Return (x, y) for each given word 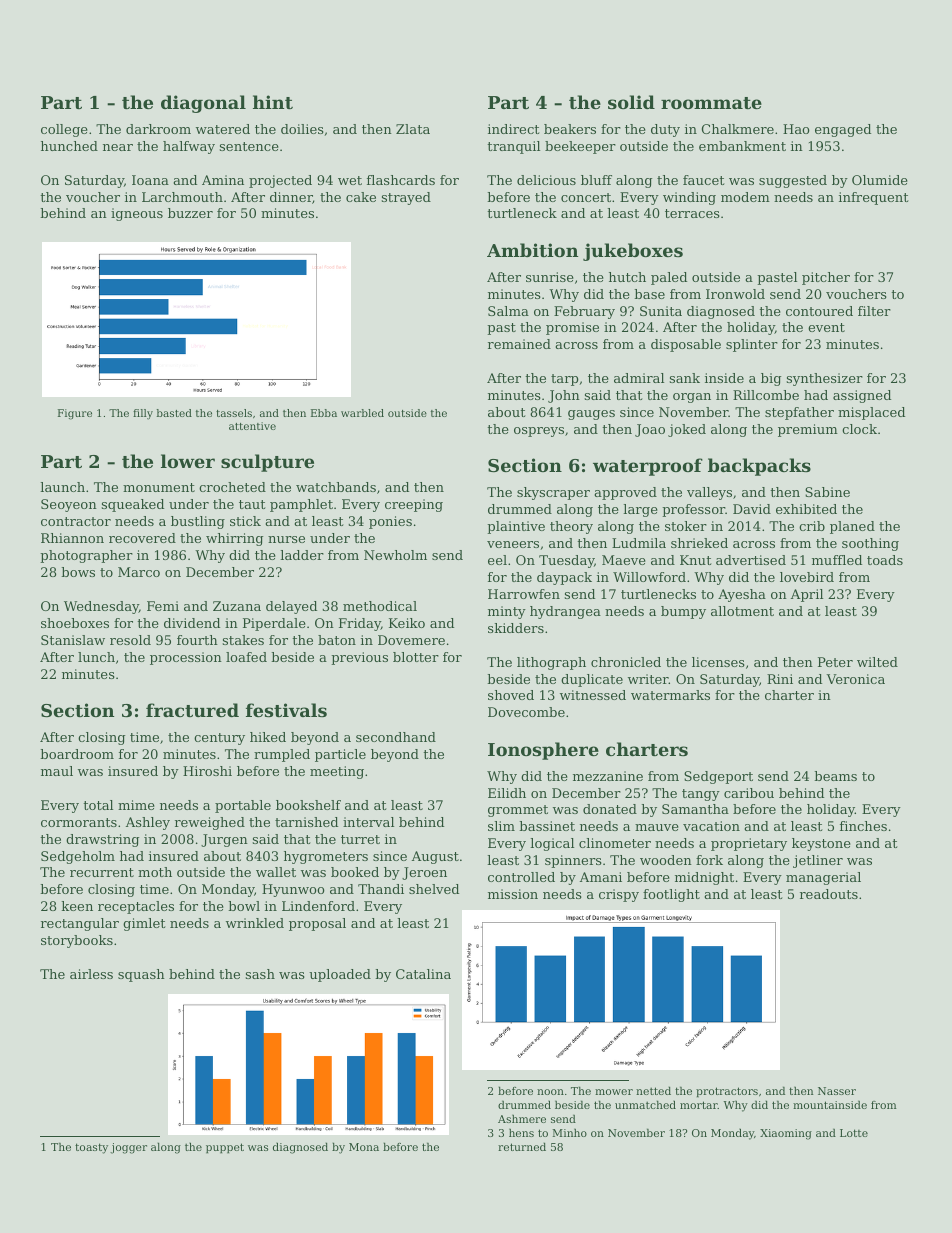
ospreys (539, 432)
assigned (862, 396)
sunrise (550, 277)
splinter (752, 345)
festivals (286, 710)
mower (614, 1092)
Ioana (150, 180)
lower (188, 461)
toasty (91, 1148)
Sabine (827, 492)
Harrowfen (524, 594)
